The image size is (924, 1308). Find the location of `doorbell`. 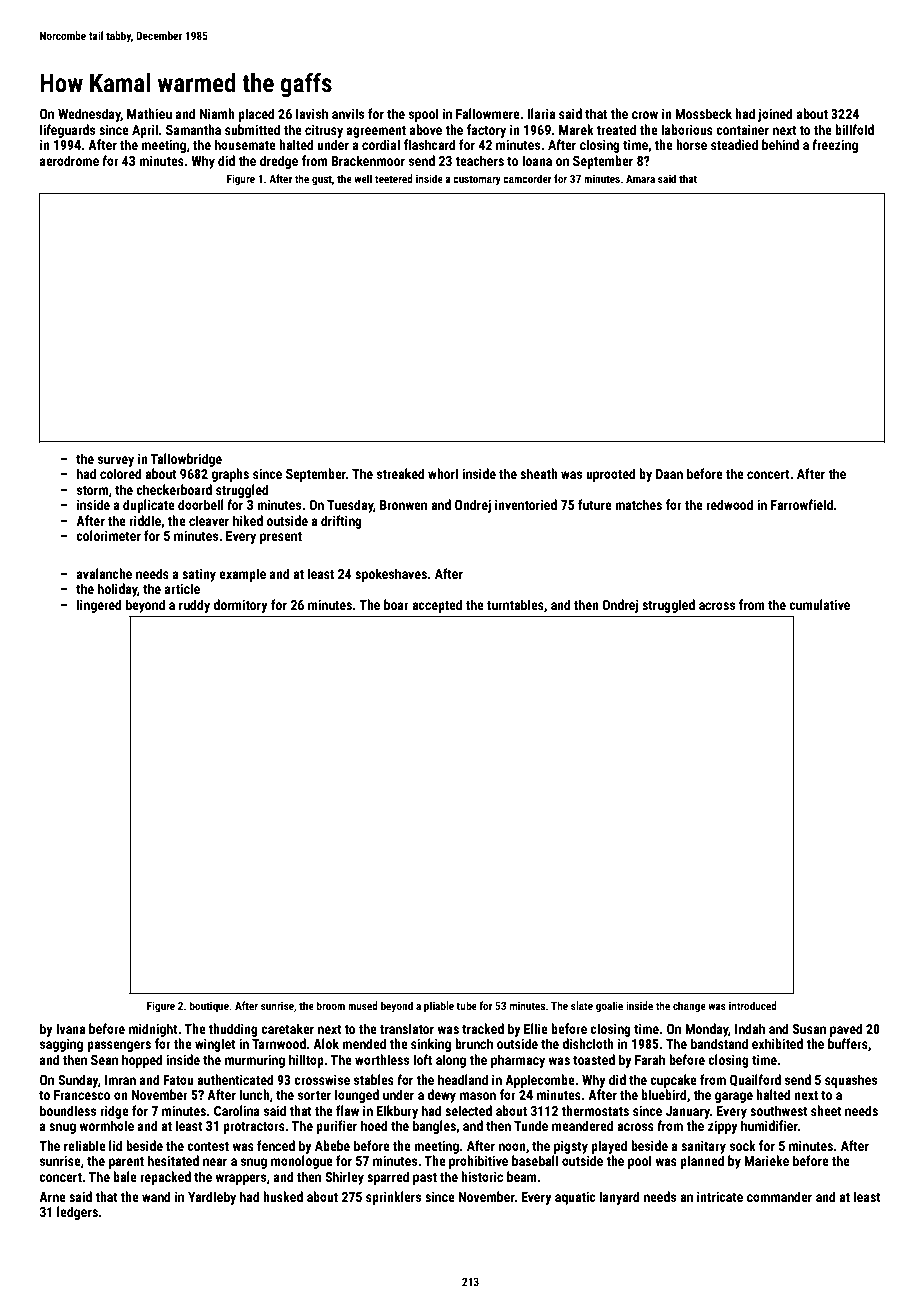

doorbell is located at coordinates (201, 504).
